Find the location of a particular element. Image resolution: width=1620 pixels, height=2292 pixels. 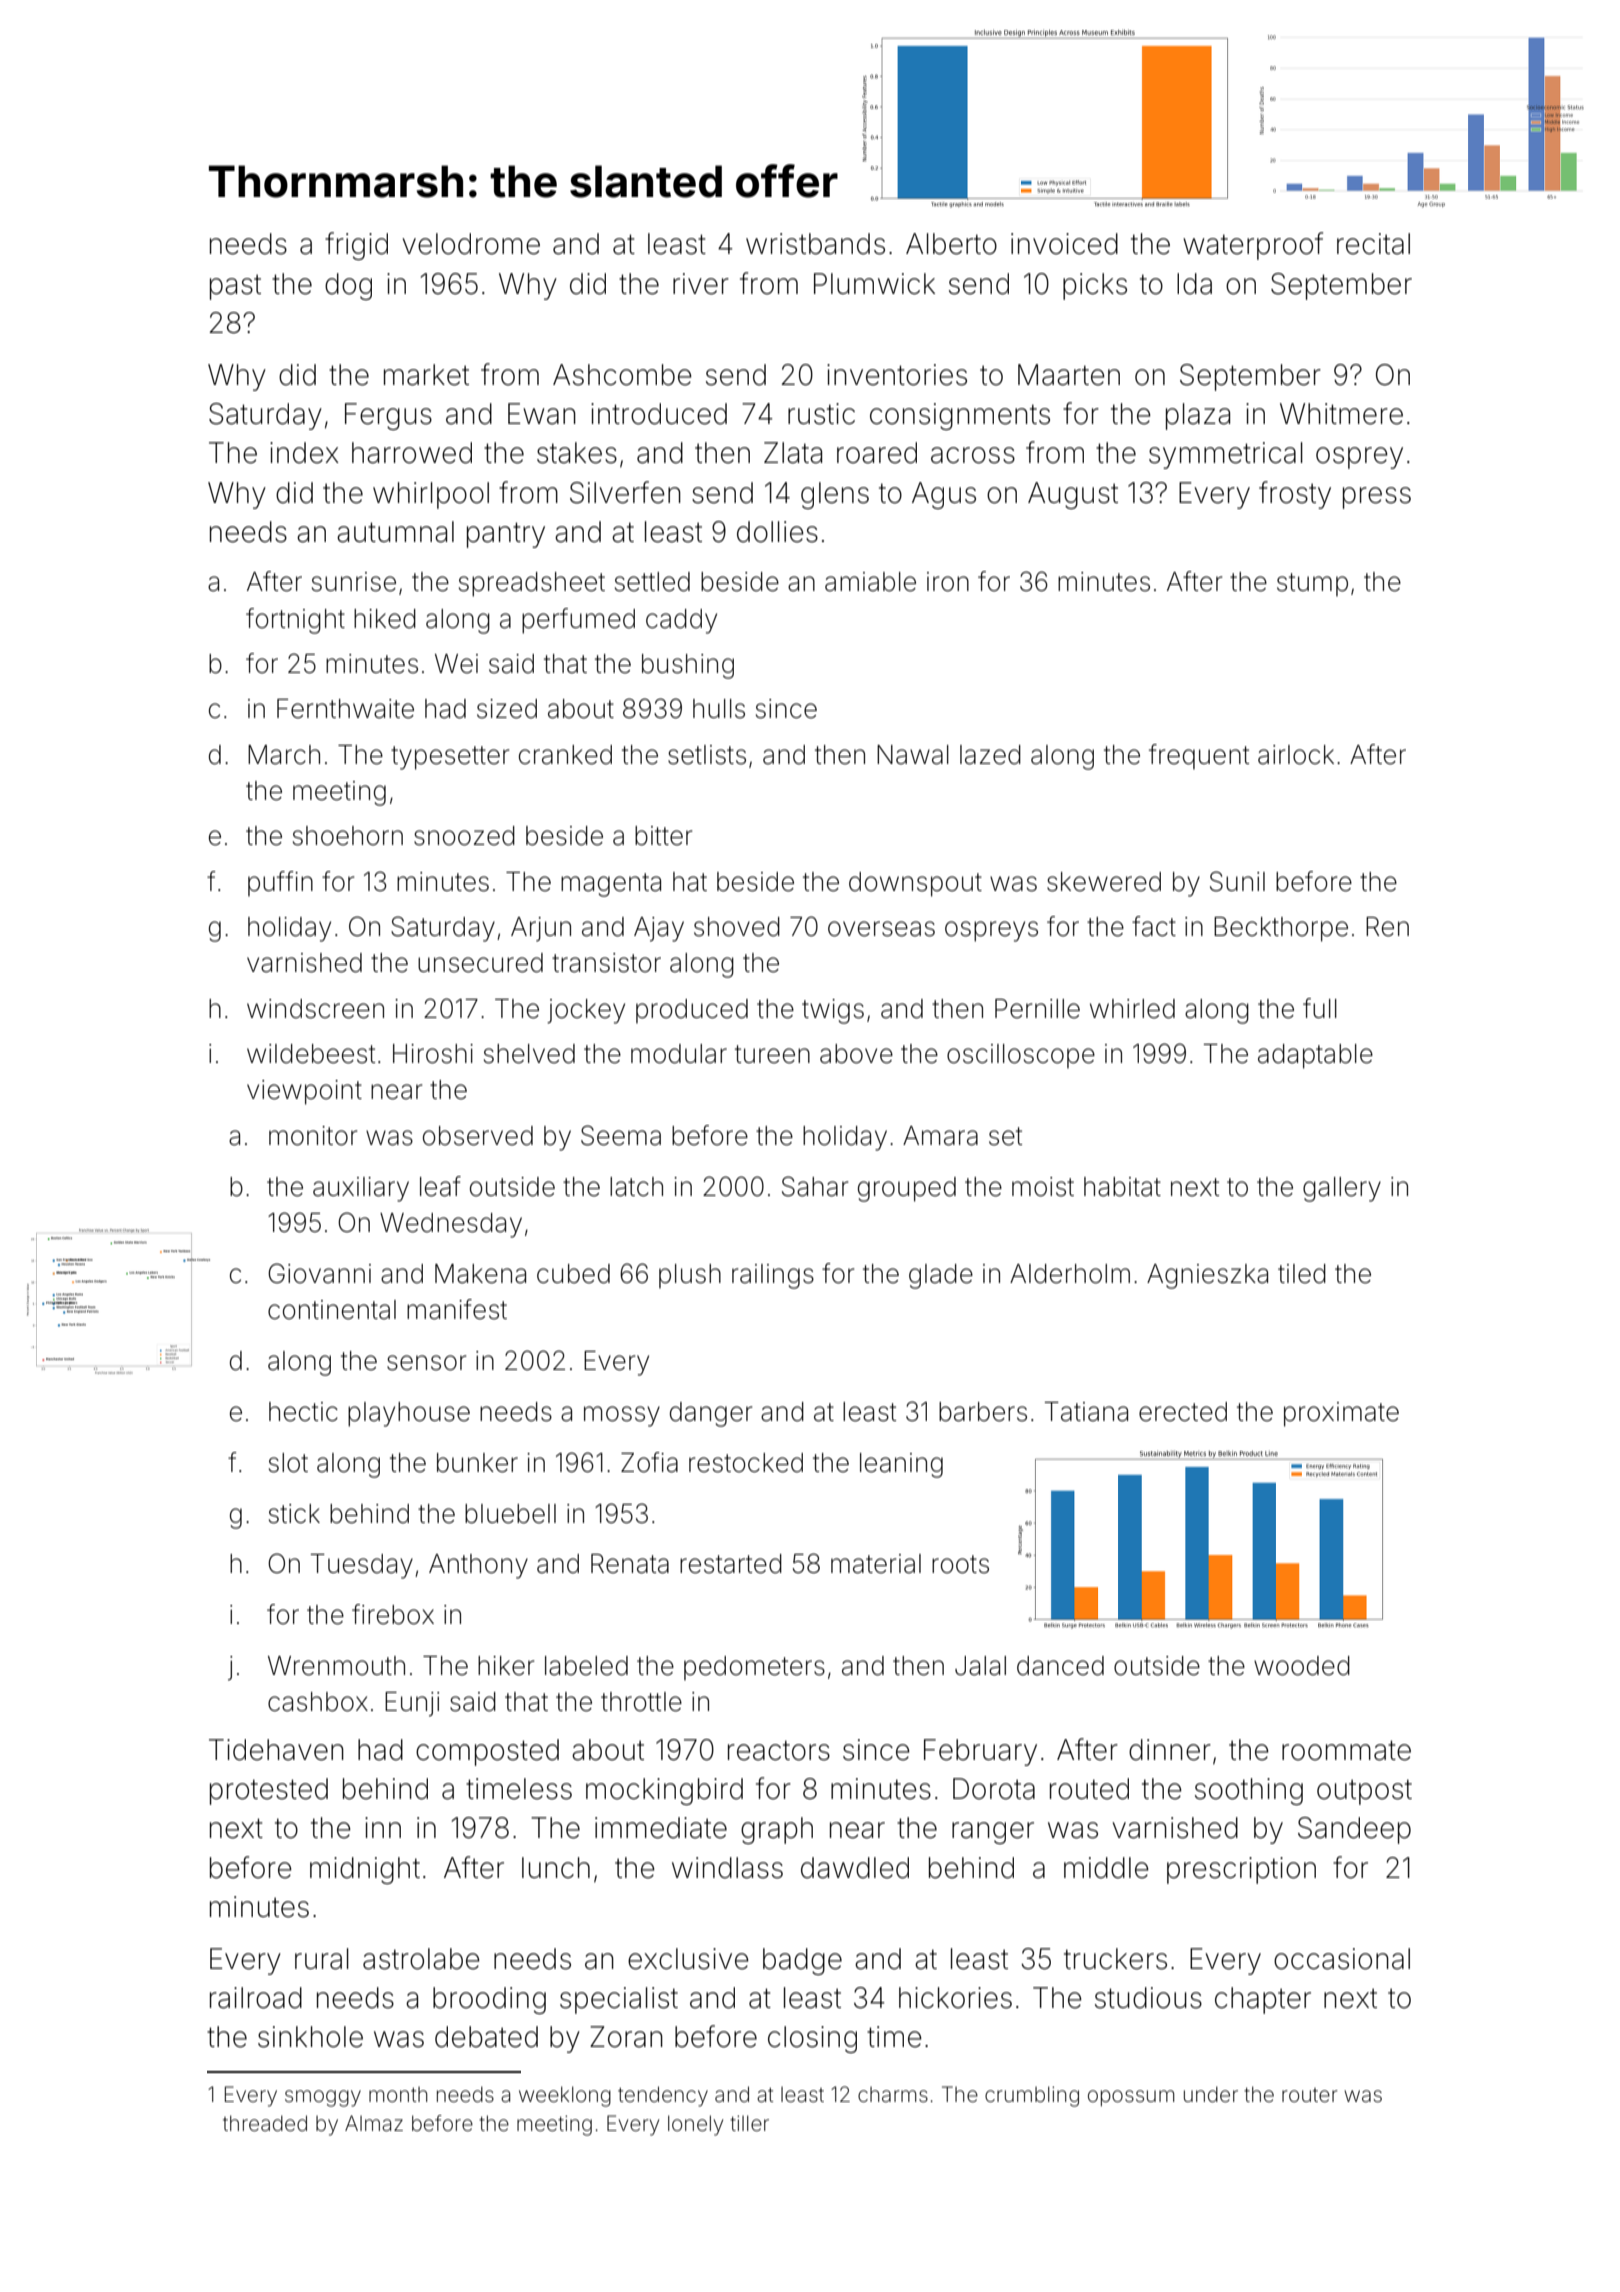

occasional is located at coordinates (1342, 1959).
